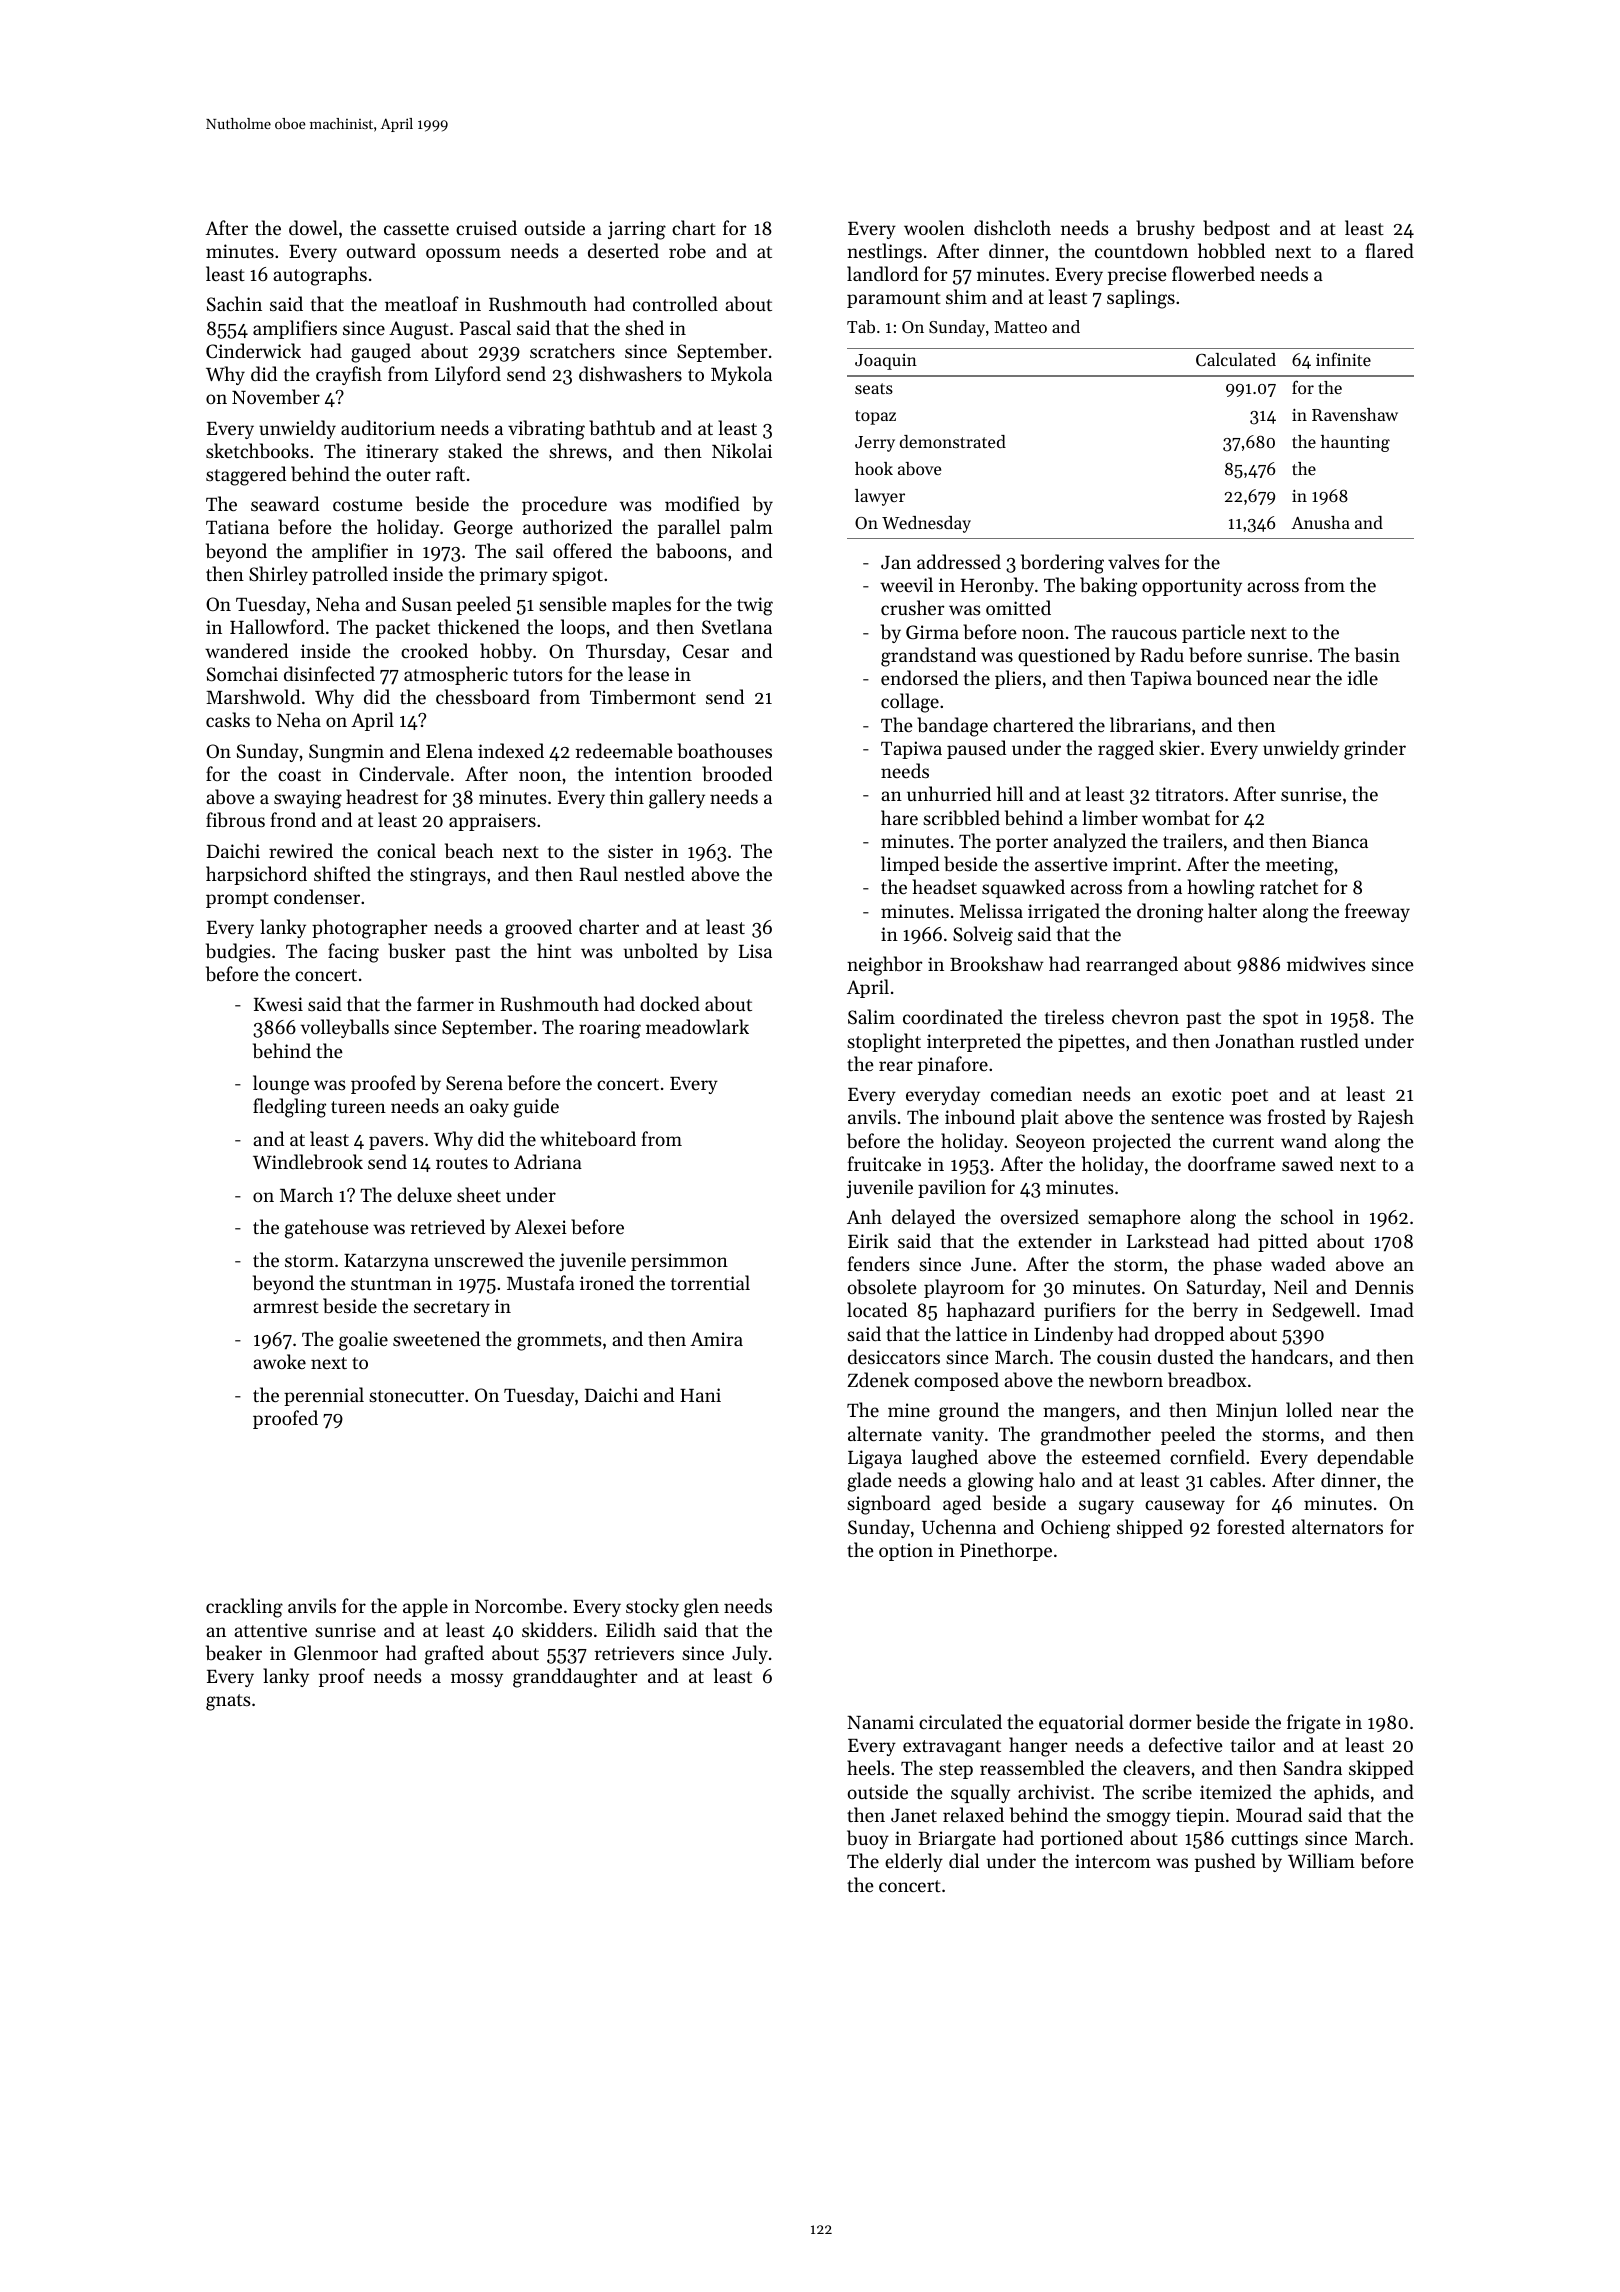  Describe the element at coordinates (1232, 910) in the screenshot. I see `halter` at that location.
